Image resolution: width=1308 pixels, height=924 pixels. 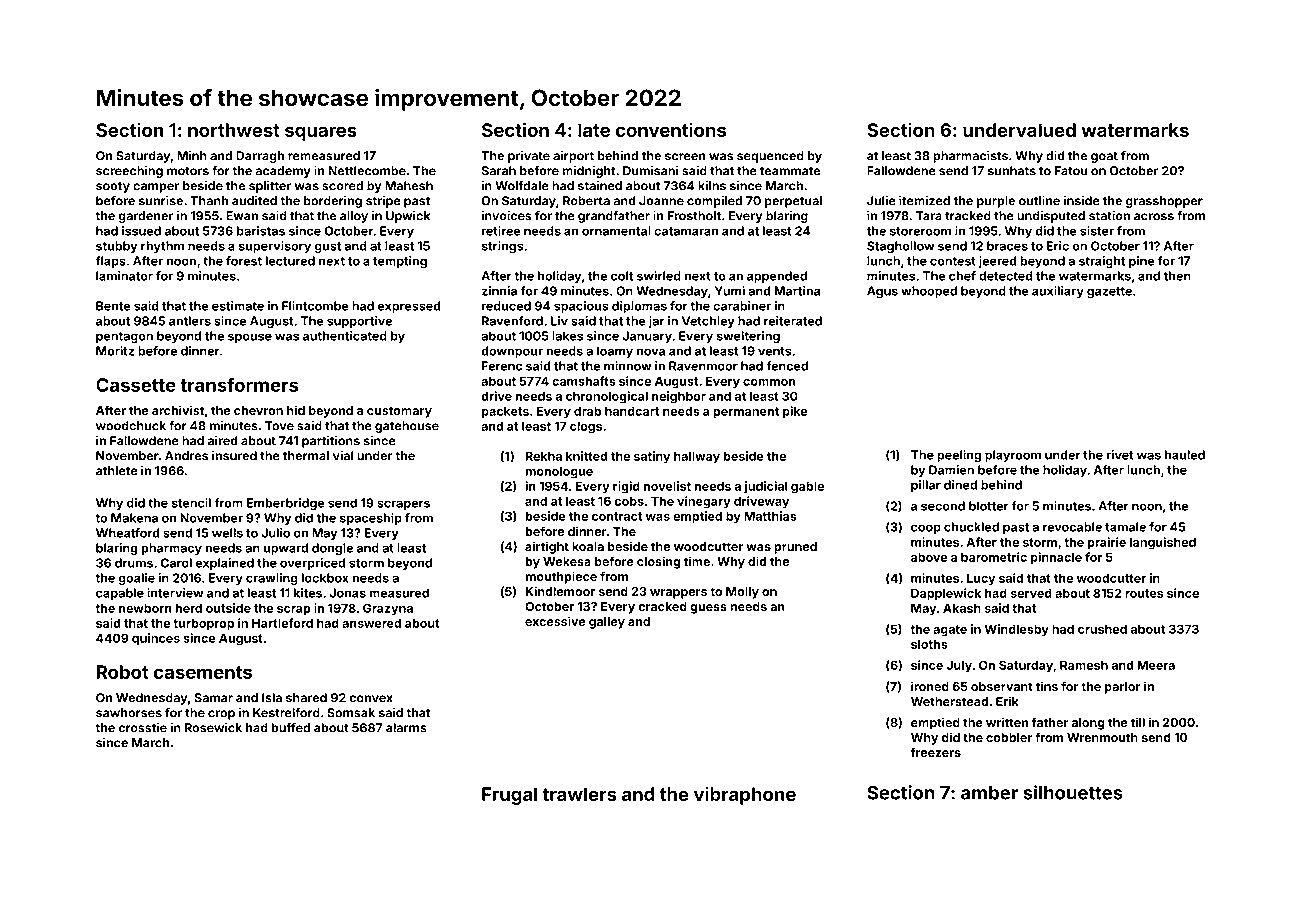 What do you see at coordinates (351, 713) in the image?
I see `Somsak` at bounding box center [351, 713].
